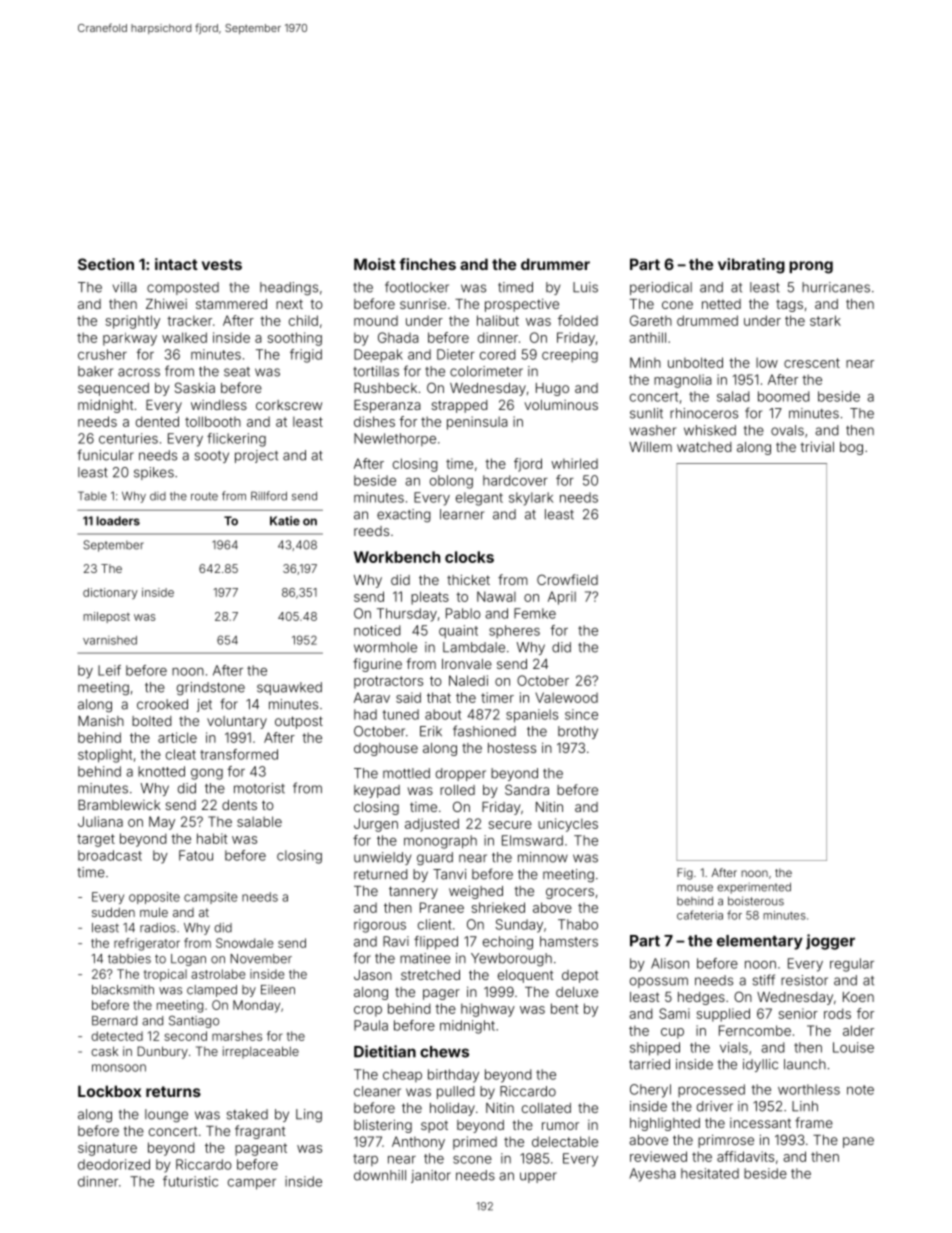  I want to click on deodorized, so click(114, 1164).
